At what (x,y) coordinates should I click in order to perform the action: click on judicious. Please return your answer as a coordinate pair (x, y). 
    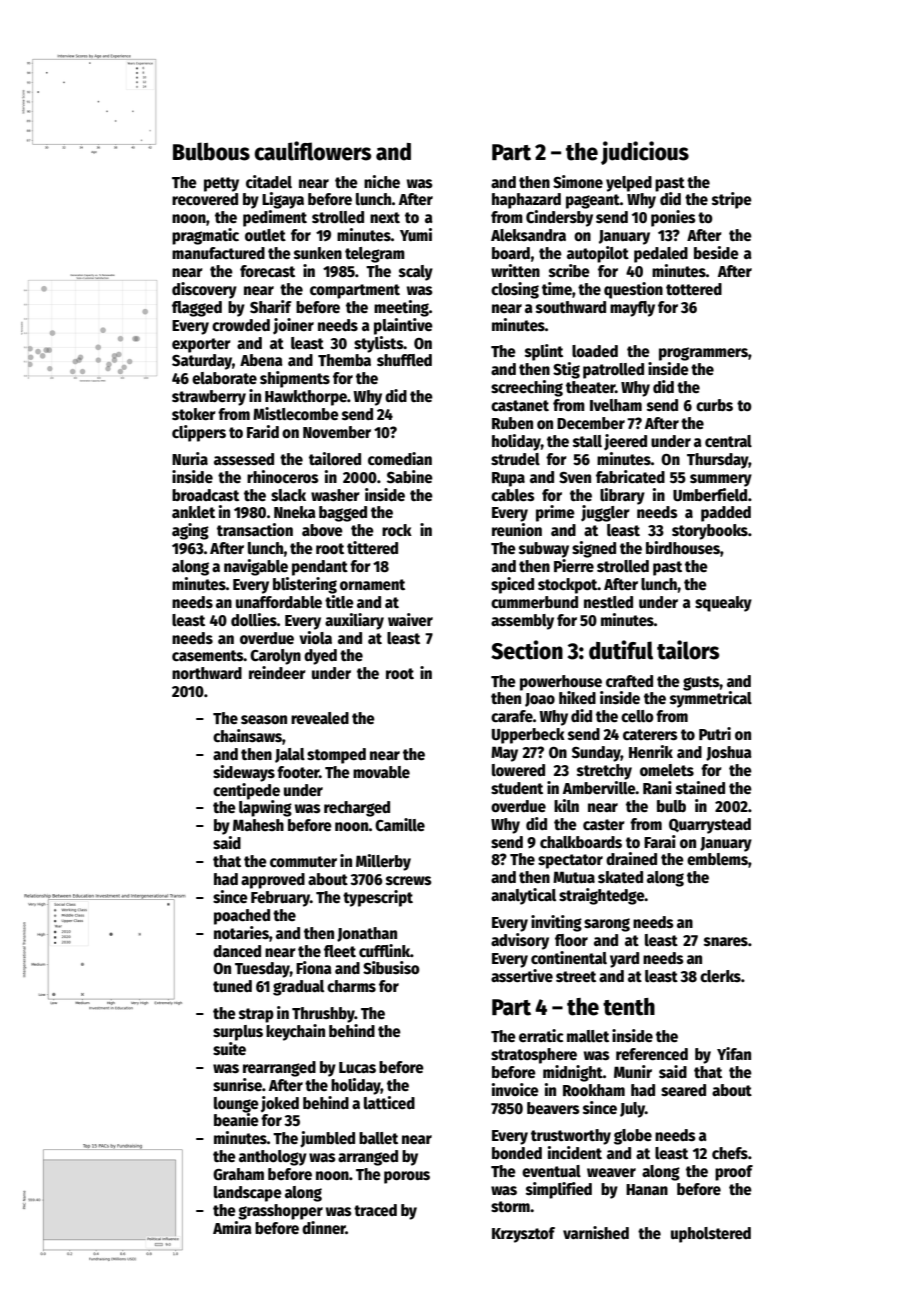
    Looking at the image, I should click on (645, 153).
